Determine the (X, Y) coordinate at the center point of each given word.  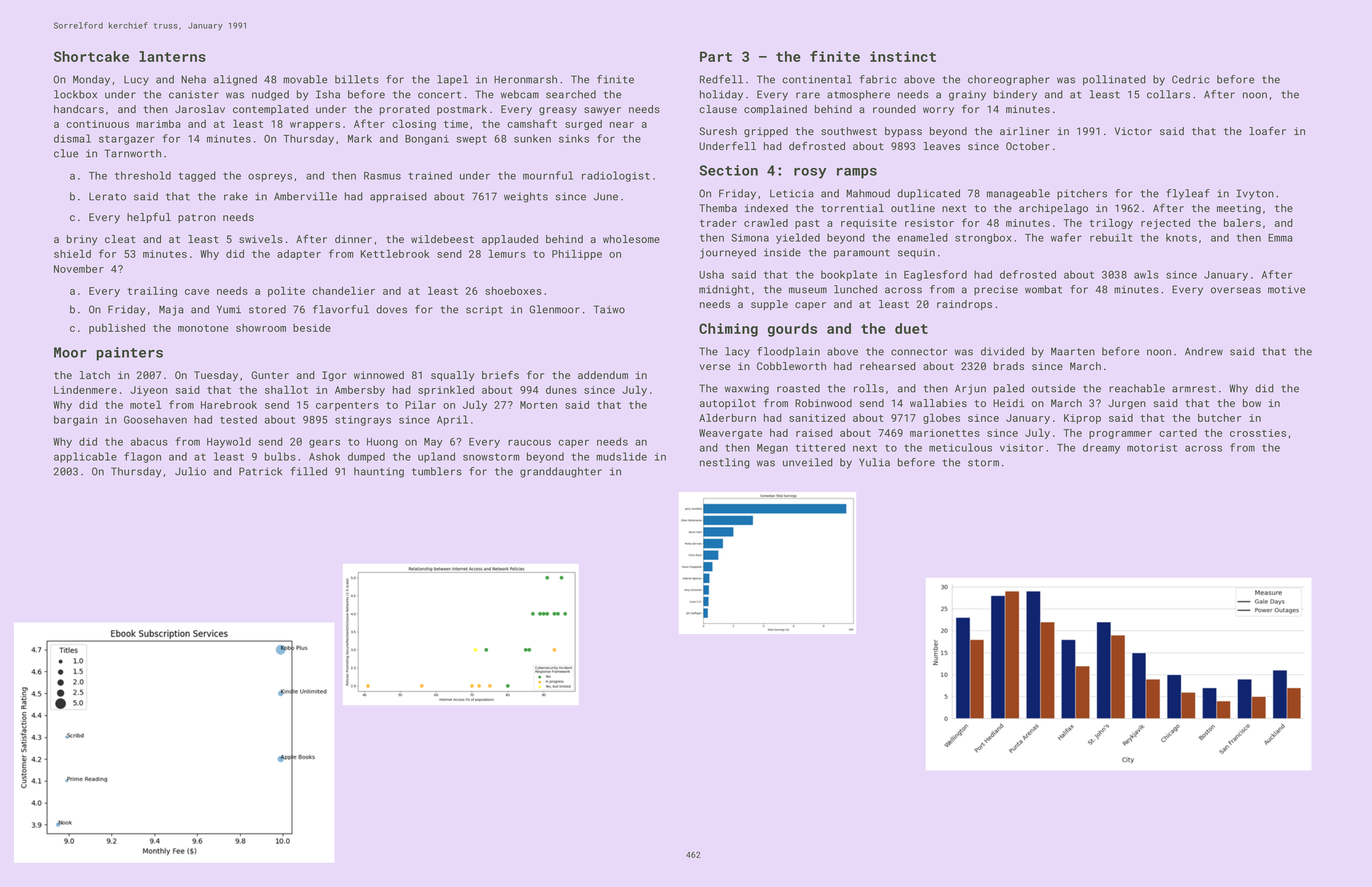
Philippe (577, 254)
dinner (353, 239)
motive (1286, 289)
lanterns (172, 56)
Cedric (1190, 79)
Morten (538, 405)
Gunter (270, 375)
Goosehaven (155, 419)
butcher (1219, 418)
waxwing (747, 389)
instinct (903, 56)
